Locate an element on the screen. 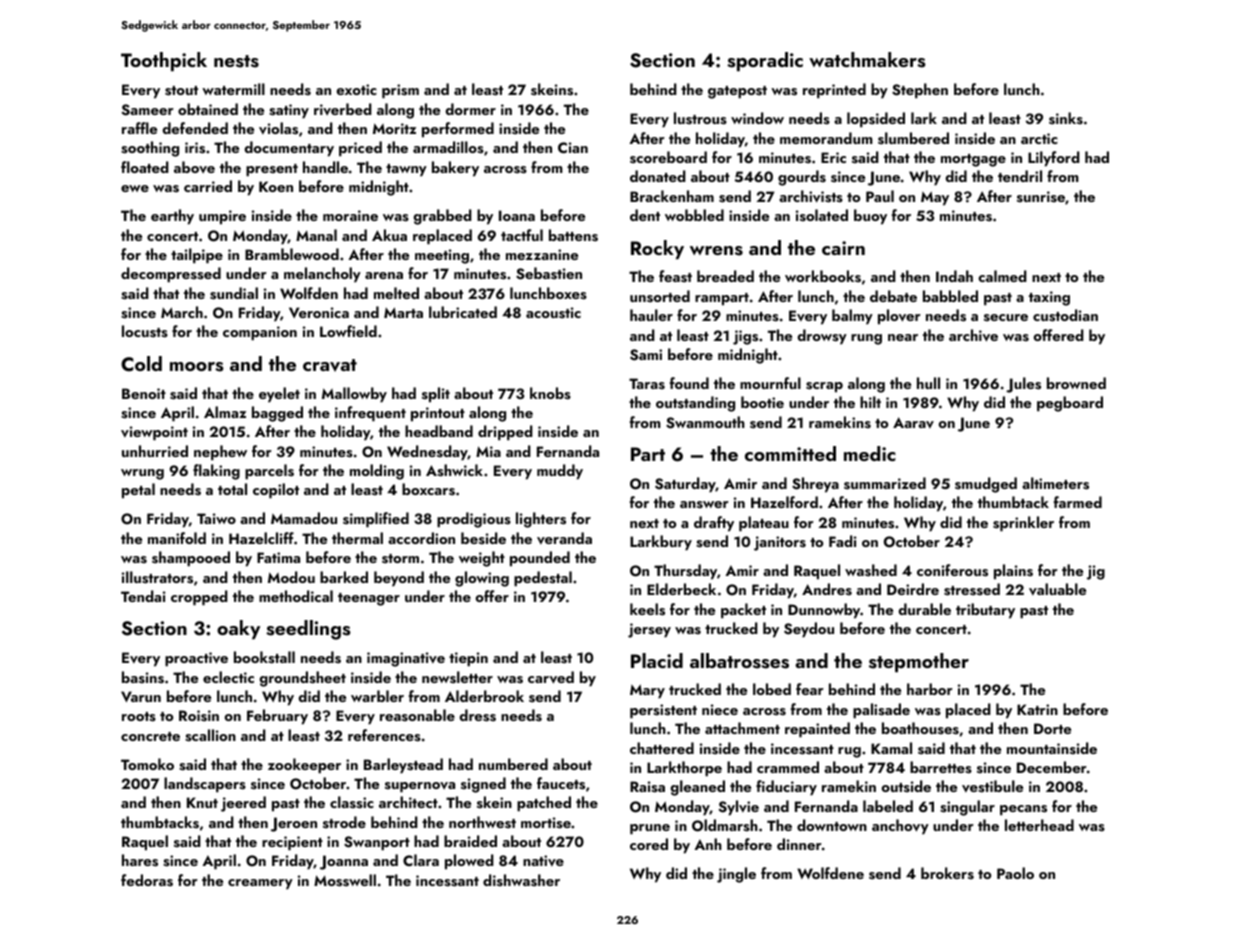 Image resolution: width=1233 pixels, height=952 pixels. muddy is located at coordinates (560, 472).
